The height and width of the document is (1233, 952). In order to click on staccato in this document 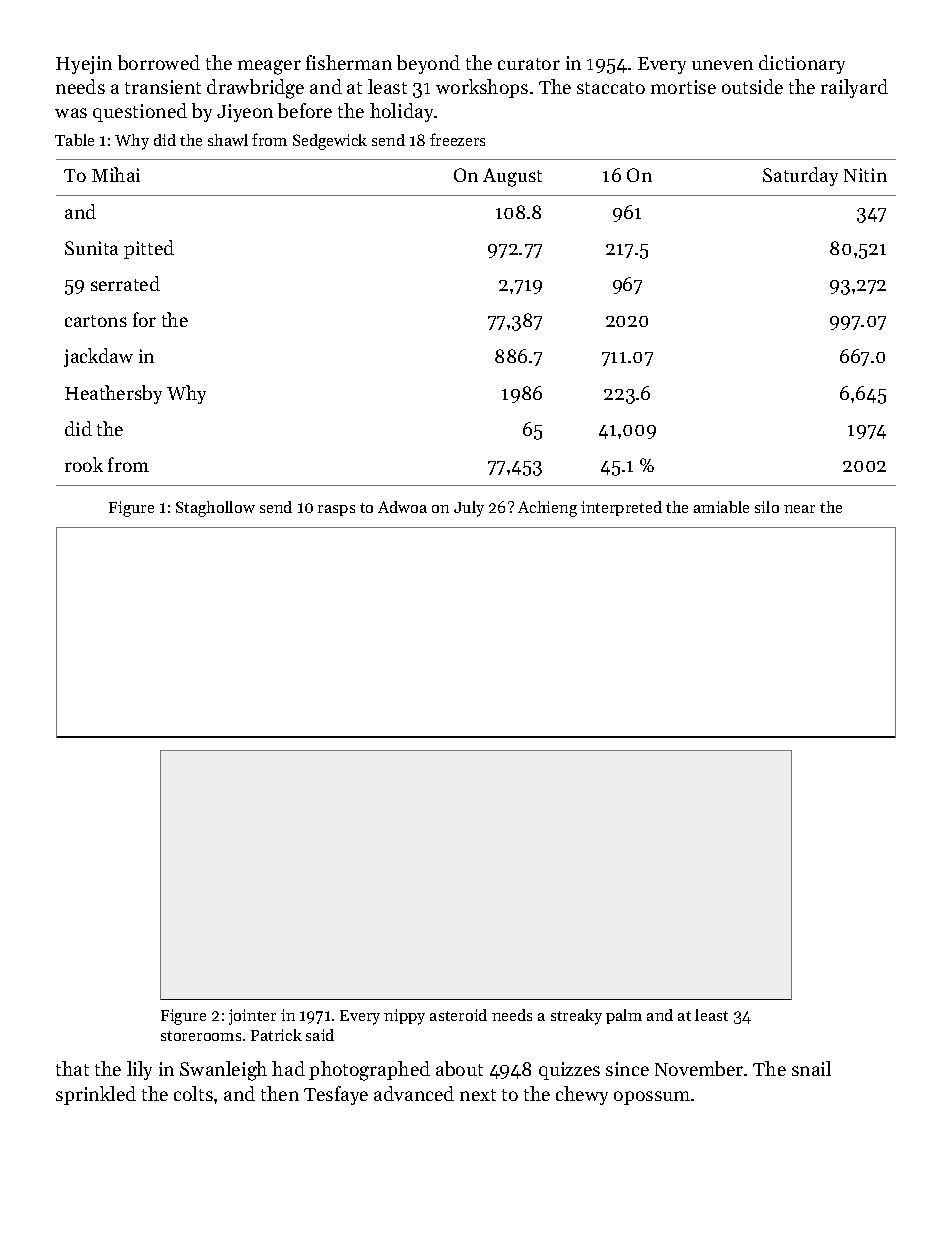, I will do `click(611, 88)`.
